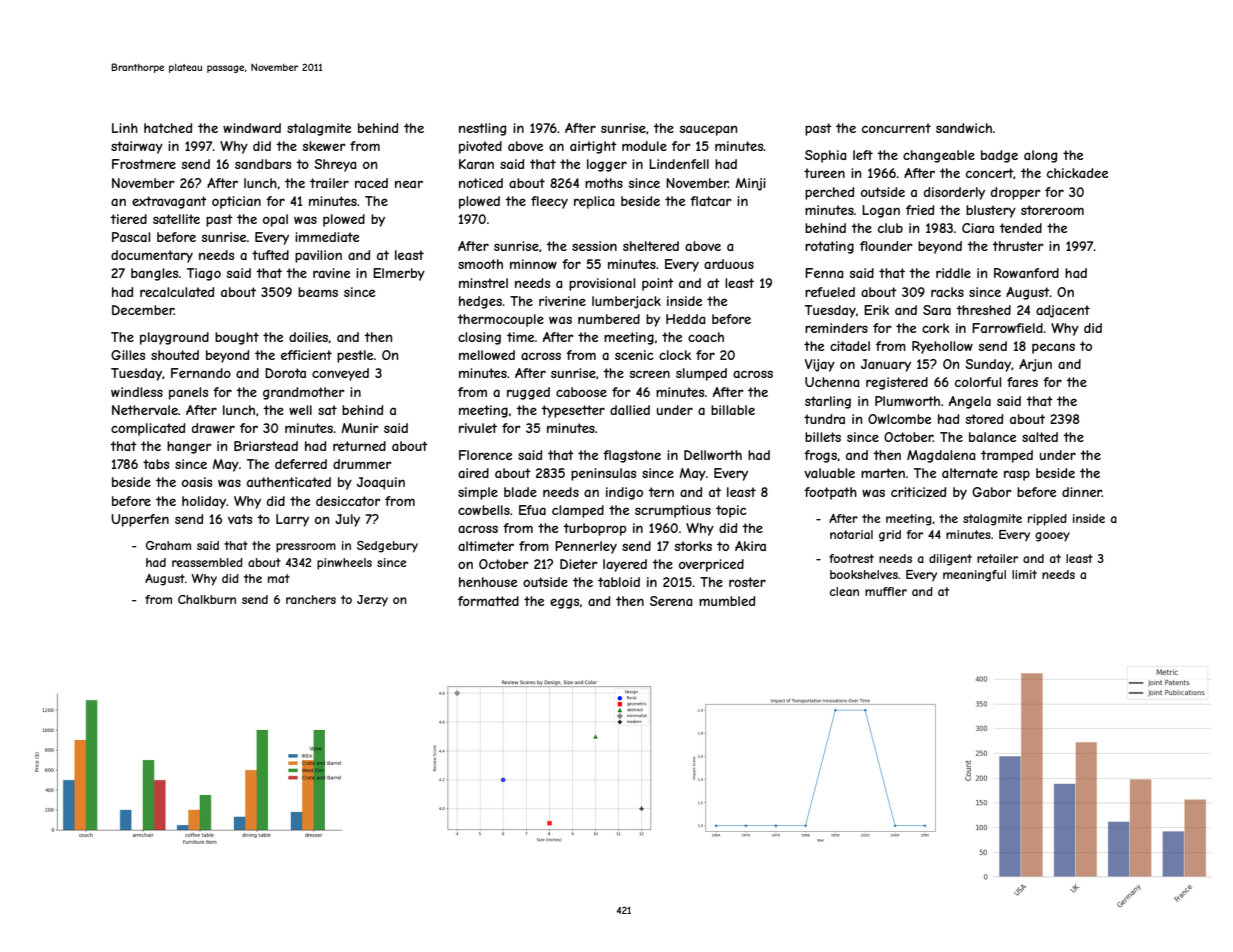 The image size is (1233, 952). I want to click on nestling, so click(482, 129).
